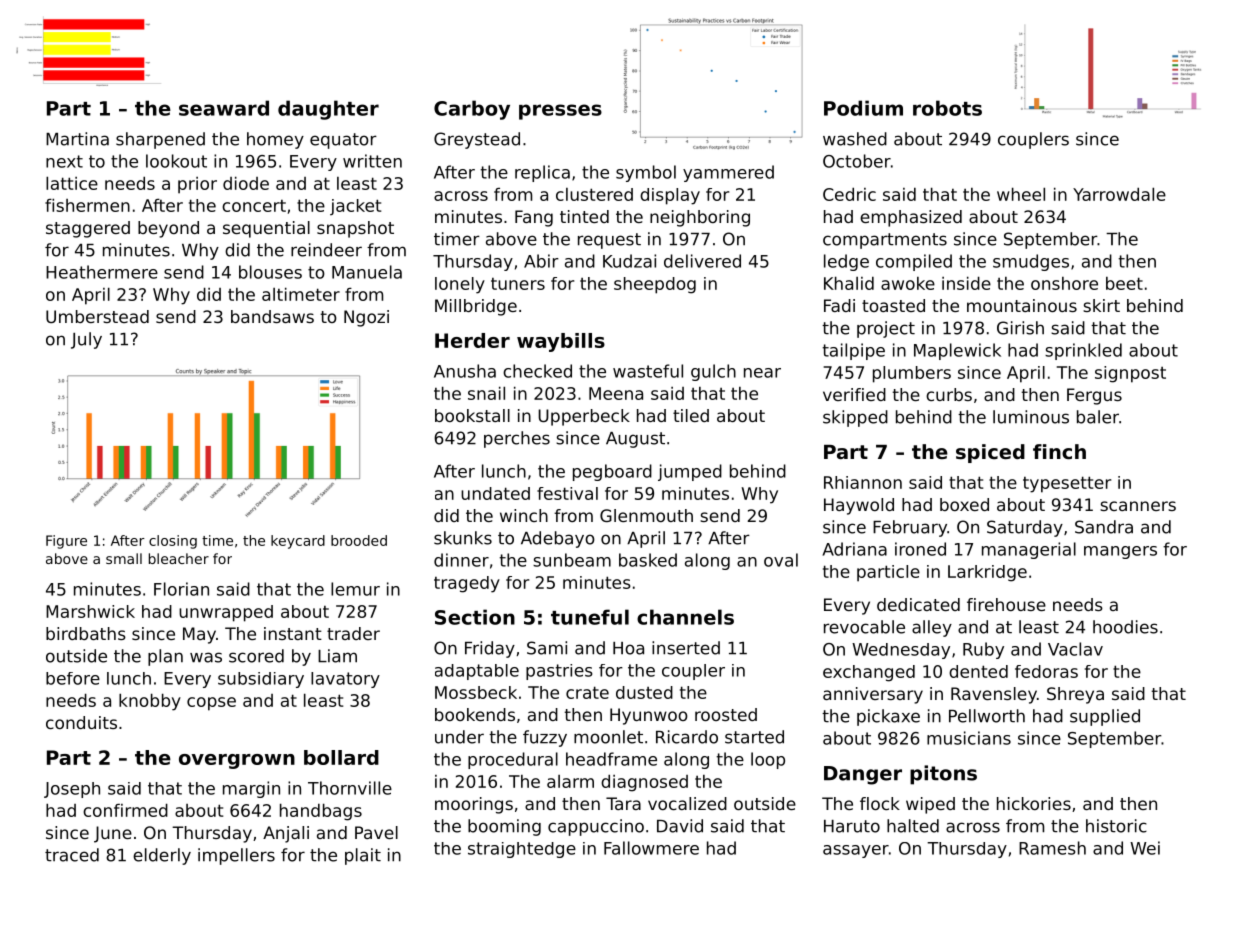  I want to click on plan, so click(165, 657).
